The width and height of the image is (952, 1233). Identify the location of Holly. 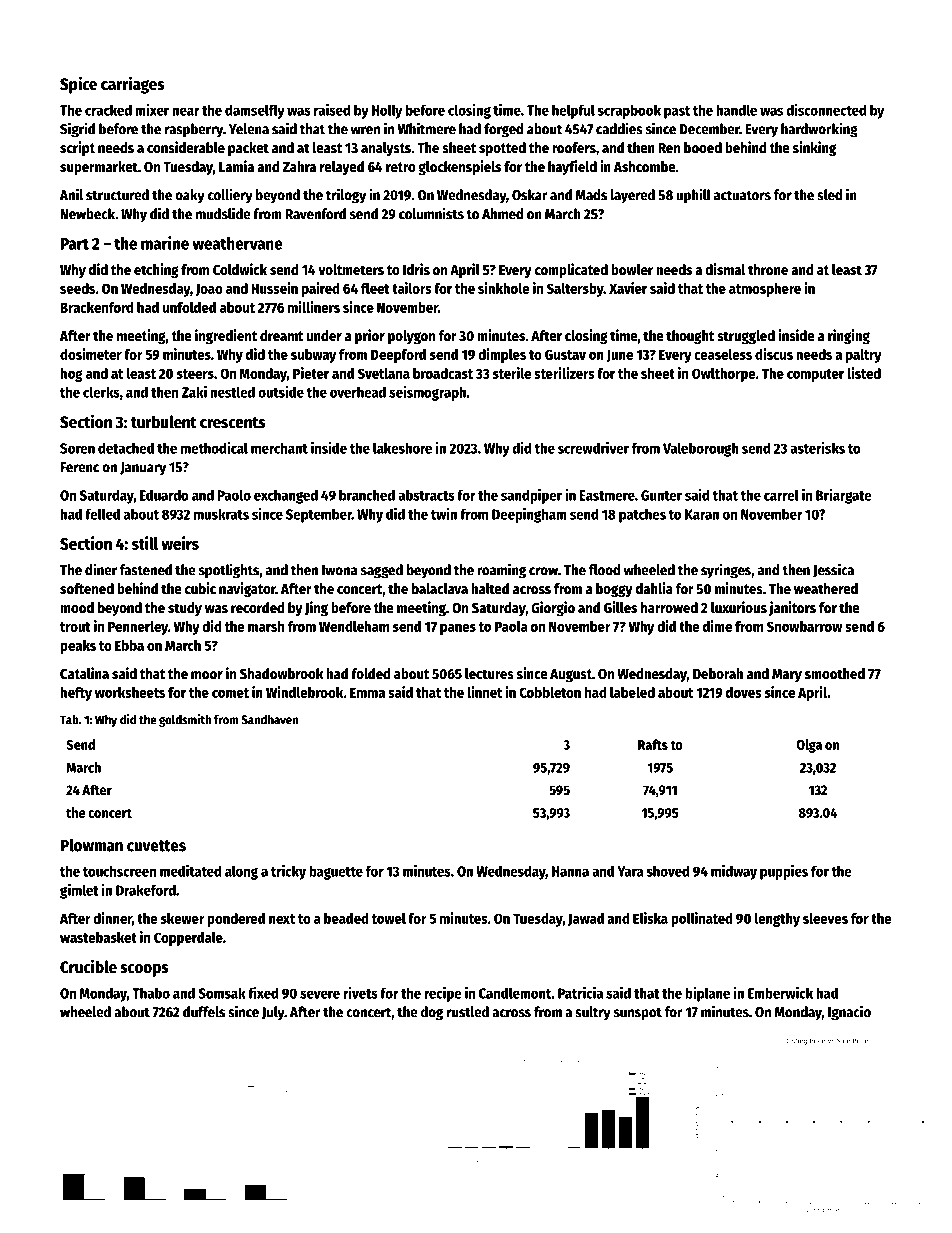
(387, 111).
